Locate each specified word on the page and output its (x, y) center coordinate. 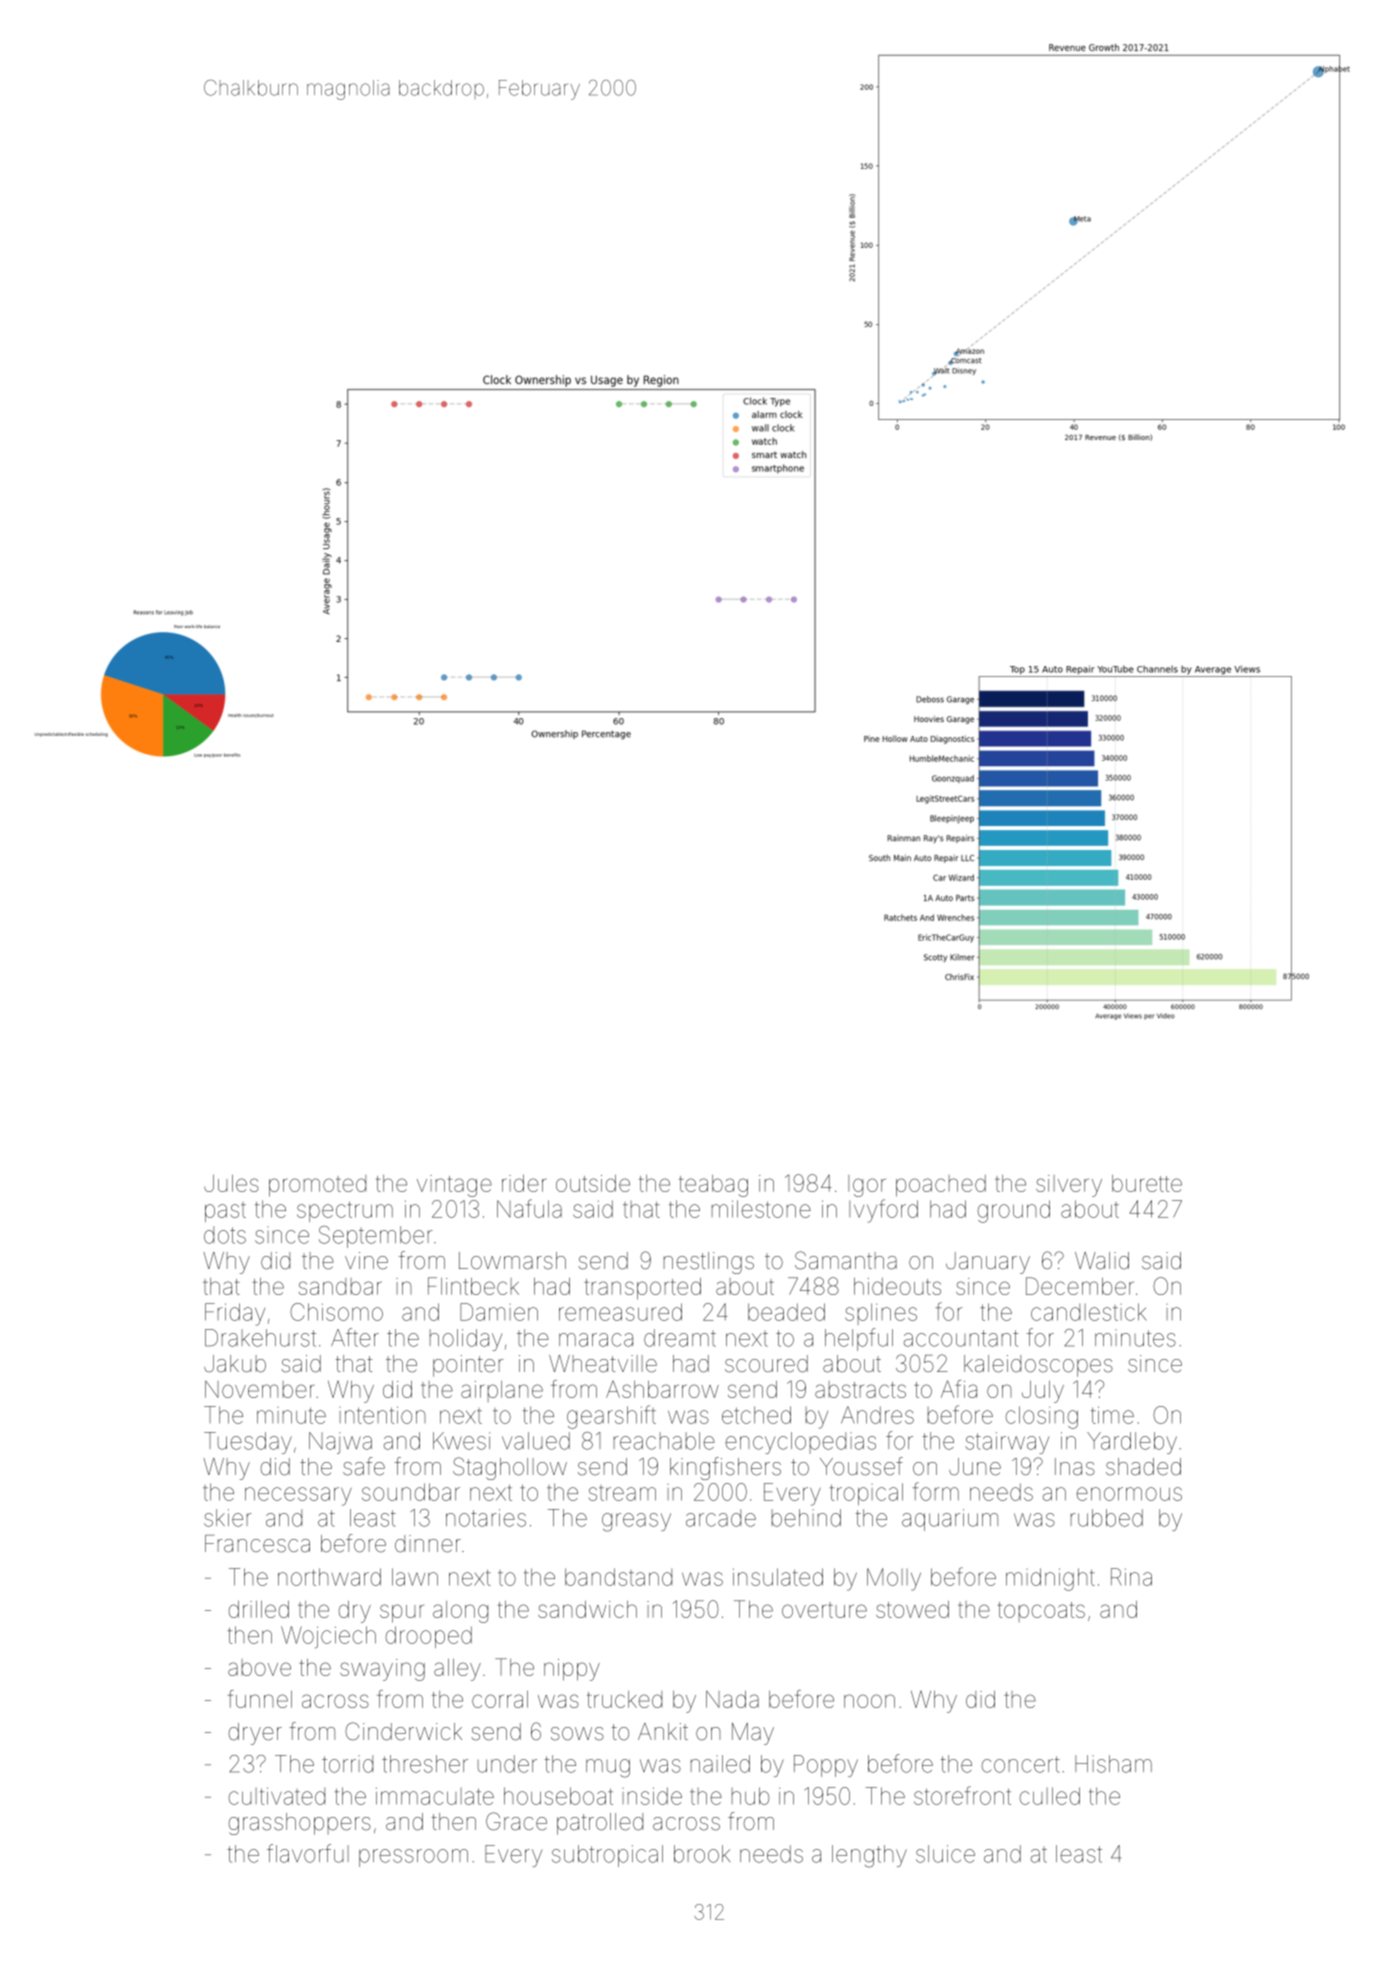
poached (941, 1186)
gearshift (611, 1417)
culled (1050, 1796)
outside (593, 1183)
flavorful (308, 1853)
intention (382, 1415)
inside (652, 1796)
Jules (231, 1183)
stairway (1007, 1443)
